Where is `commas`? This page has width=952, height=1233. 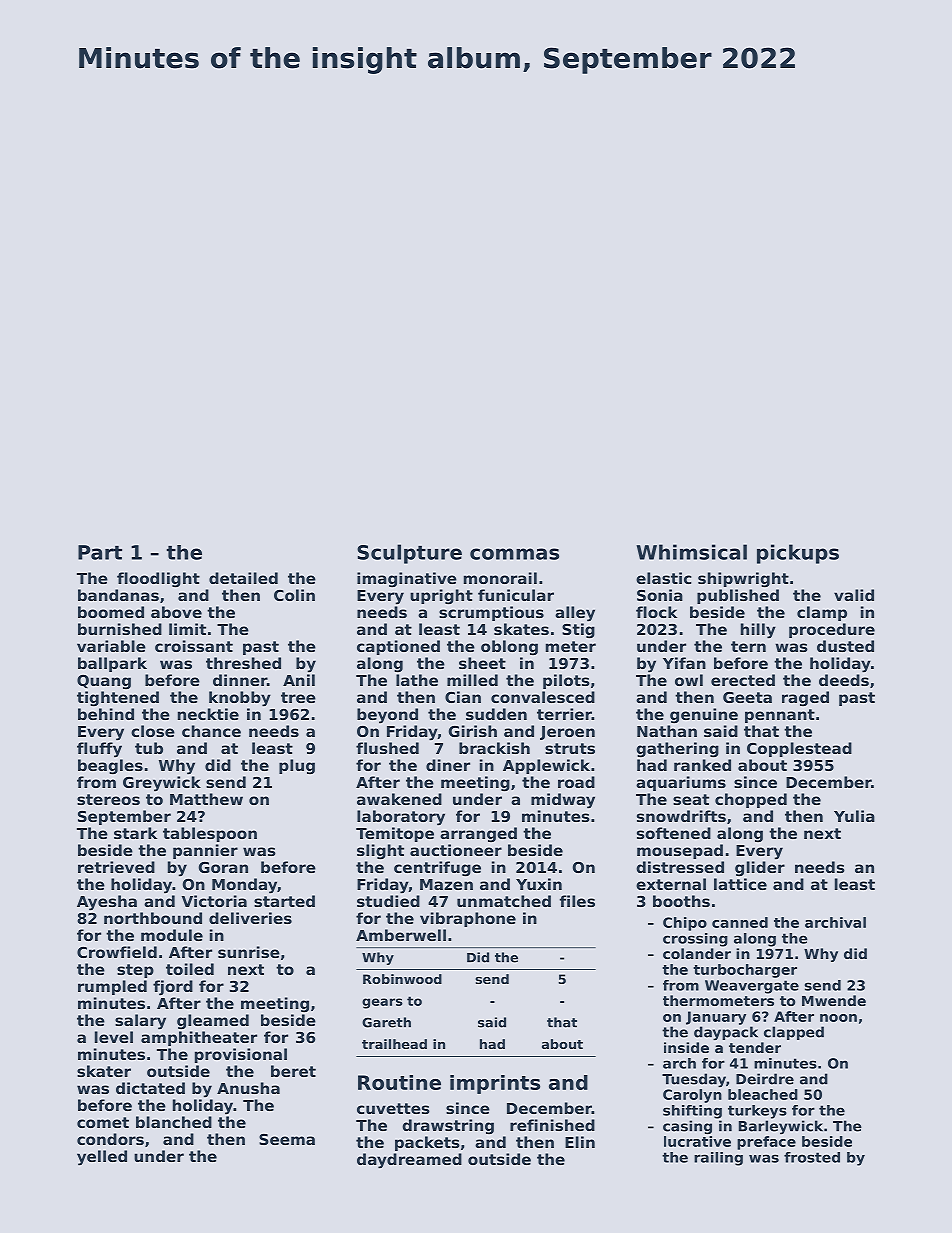
commas is located at coordinates (514, 554).
